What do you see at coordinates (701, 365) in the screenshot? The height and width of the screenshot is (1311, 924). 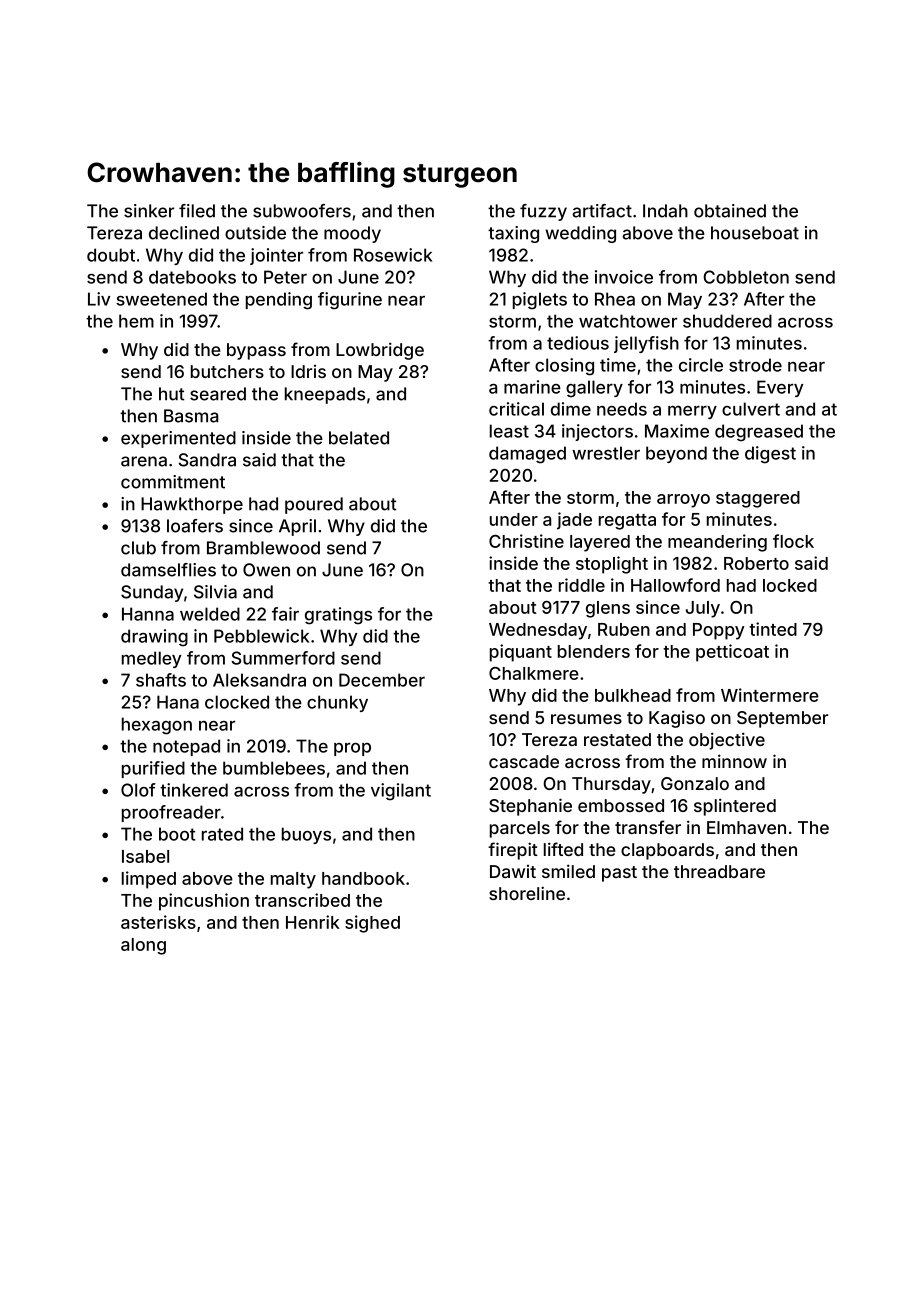 I see `circle` at bounding box center [701, 365].
